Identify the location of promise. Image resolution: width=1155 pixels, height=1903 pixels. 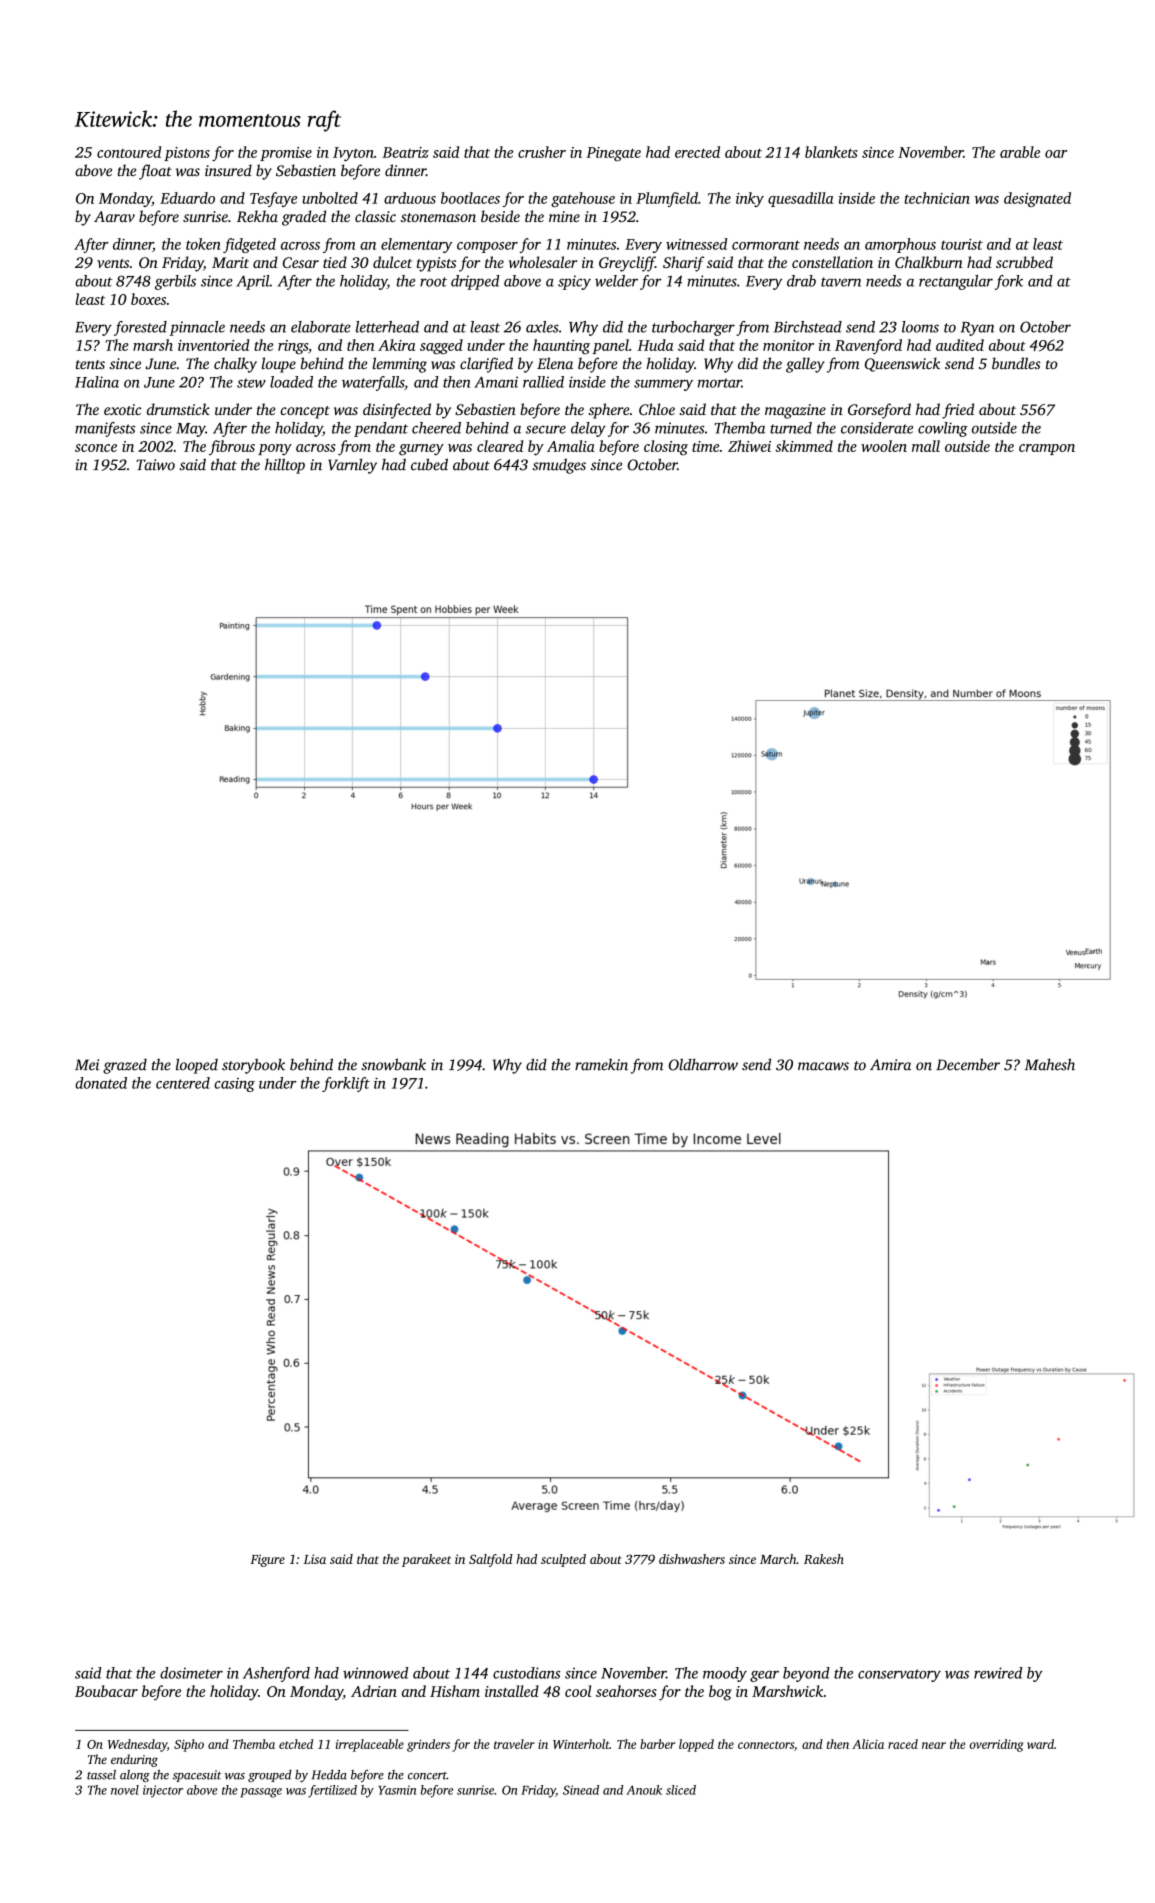
(286, 154).
